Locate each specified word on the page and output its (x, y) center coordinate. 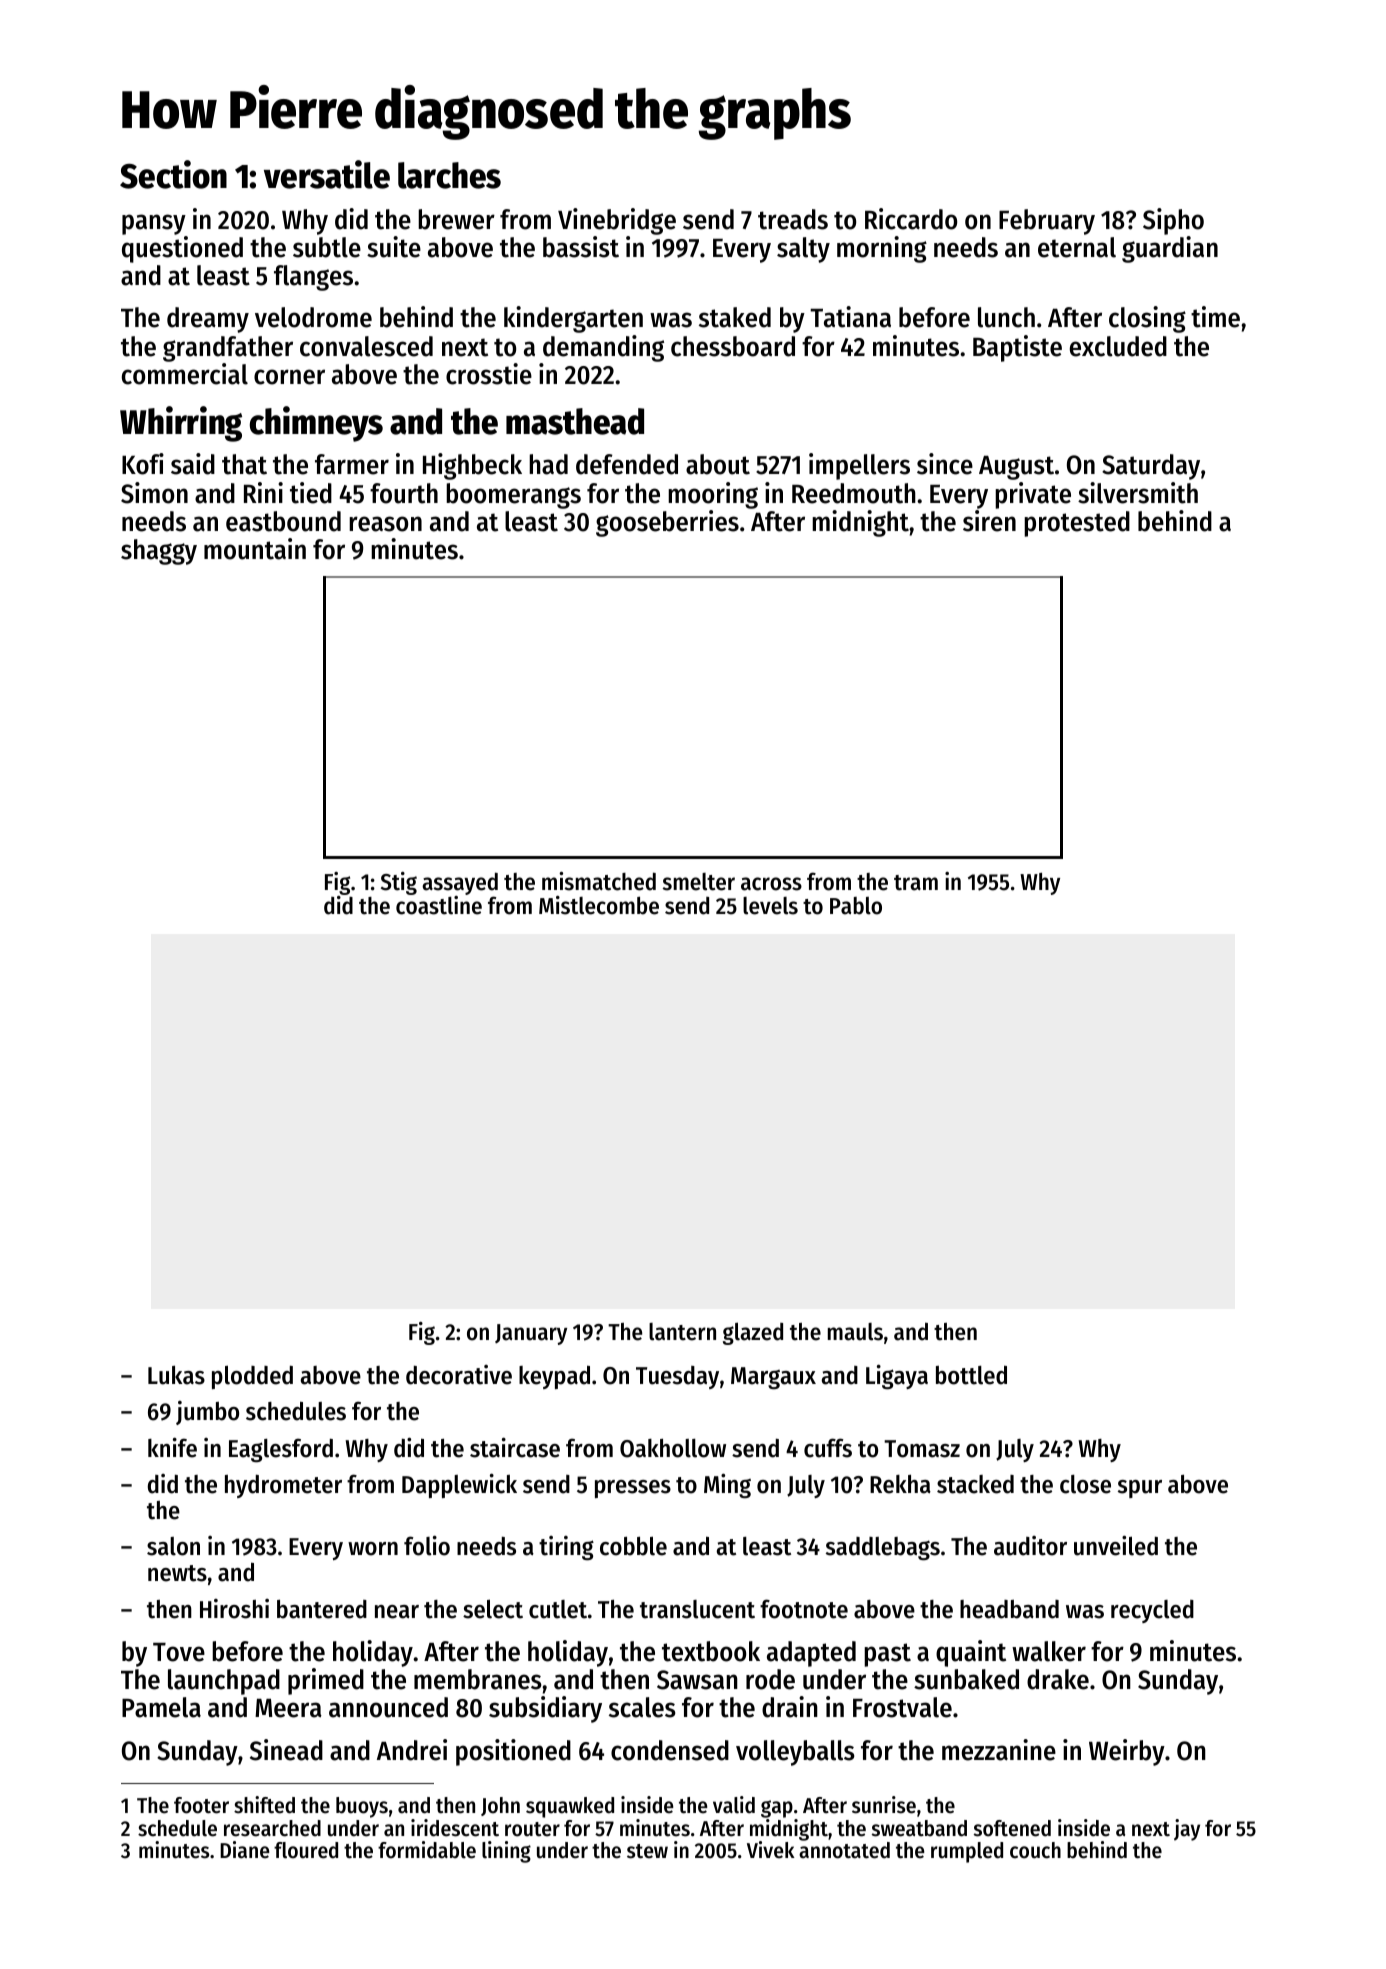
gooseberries (667, 523)
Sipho (1173, 221)
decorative (459, 1375)
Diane (244, 1850)
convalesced (366, 346)
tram (916, 883)
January (531, 1334)
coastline (439, 905)
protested (1077, 524)
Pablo (856, 906)
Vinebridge (617, 221)
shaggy (159, 552)
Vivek (771, 1850)
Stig (399, 883)
